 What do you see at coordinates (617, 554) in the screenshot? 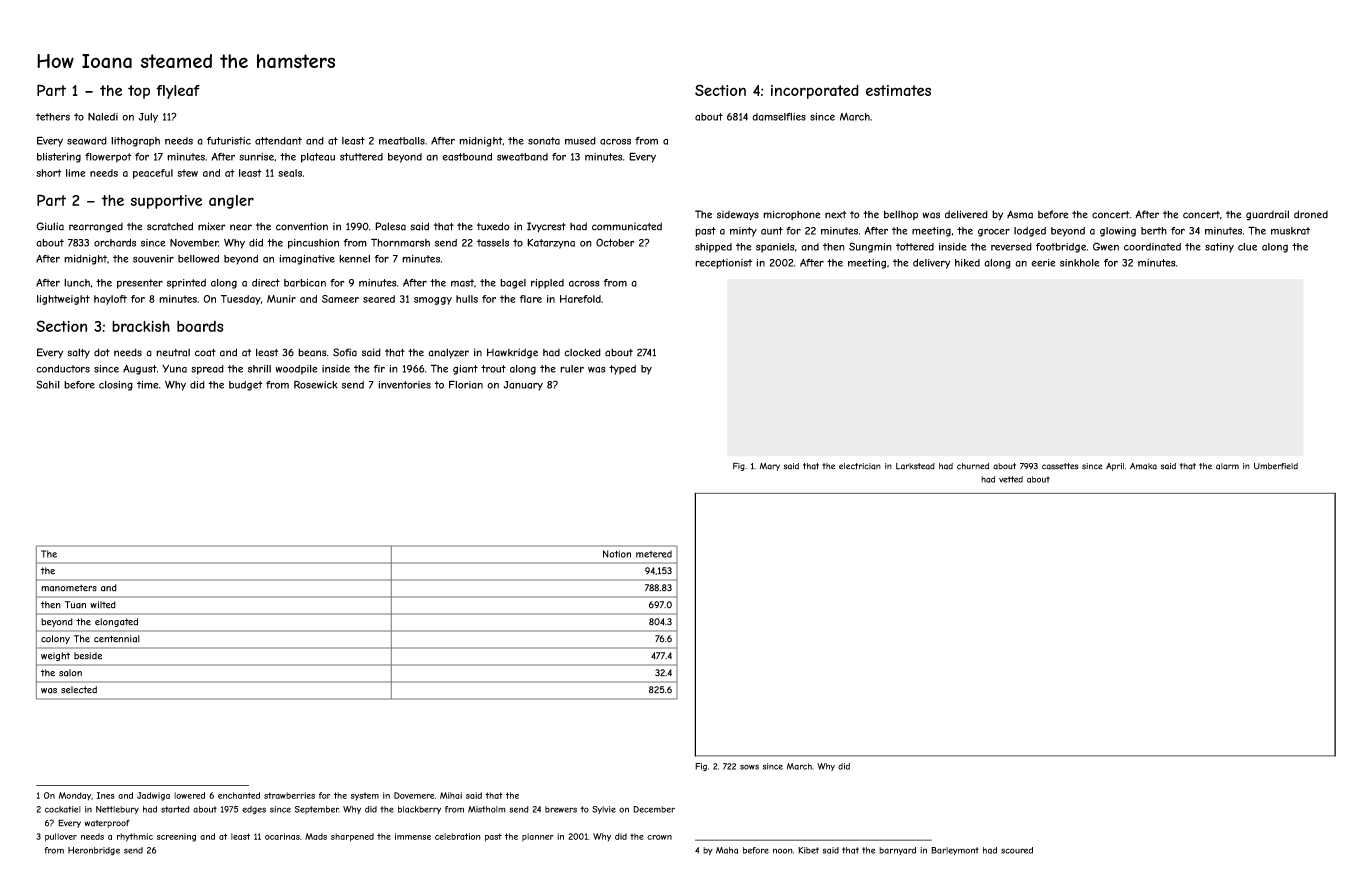
I see `Notion` at bounding box center [617, 554].
